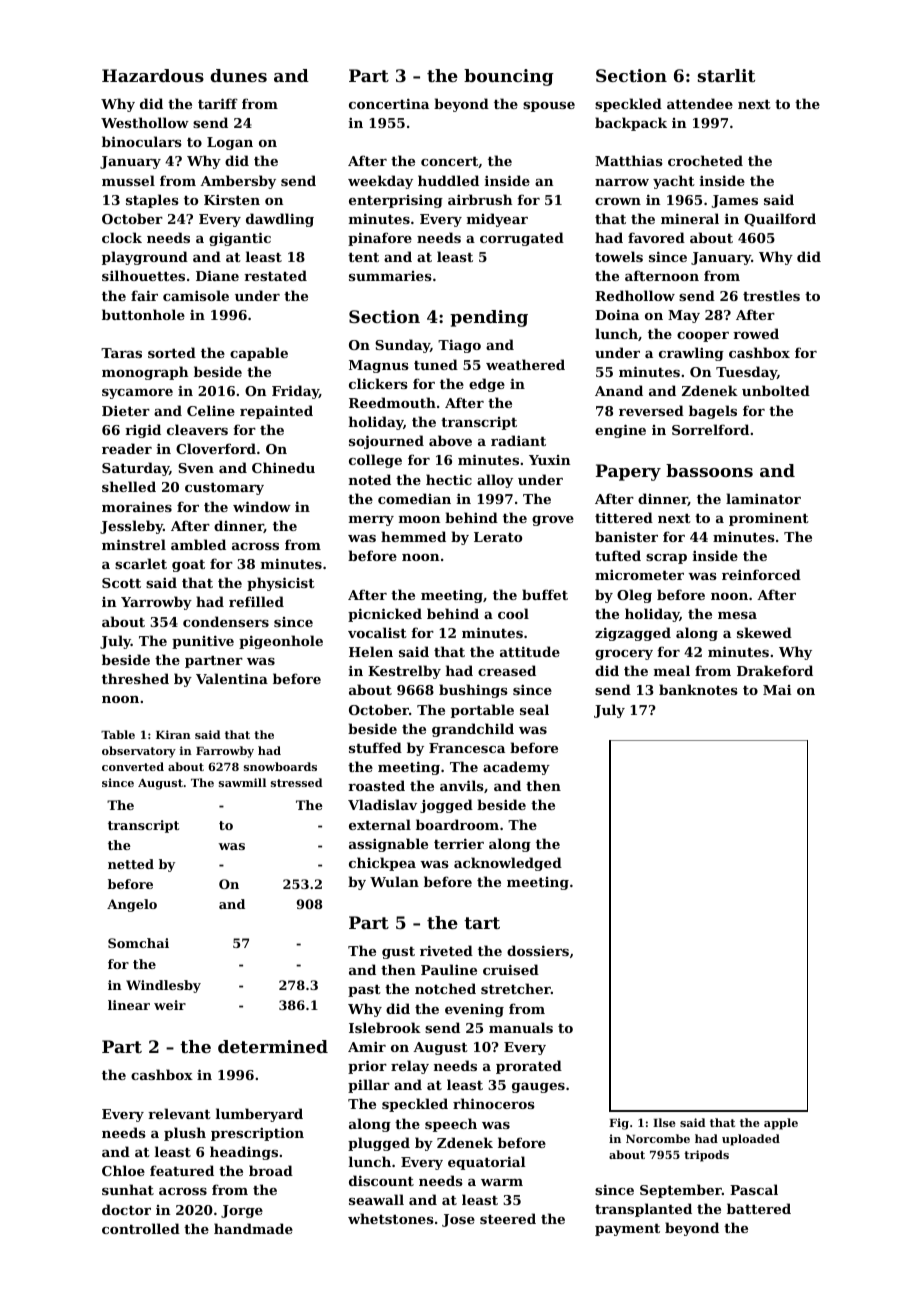  What do you see at coordinates (761, 574) in the page?
I see `reinforced` at bounding box center [761, 574].
